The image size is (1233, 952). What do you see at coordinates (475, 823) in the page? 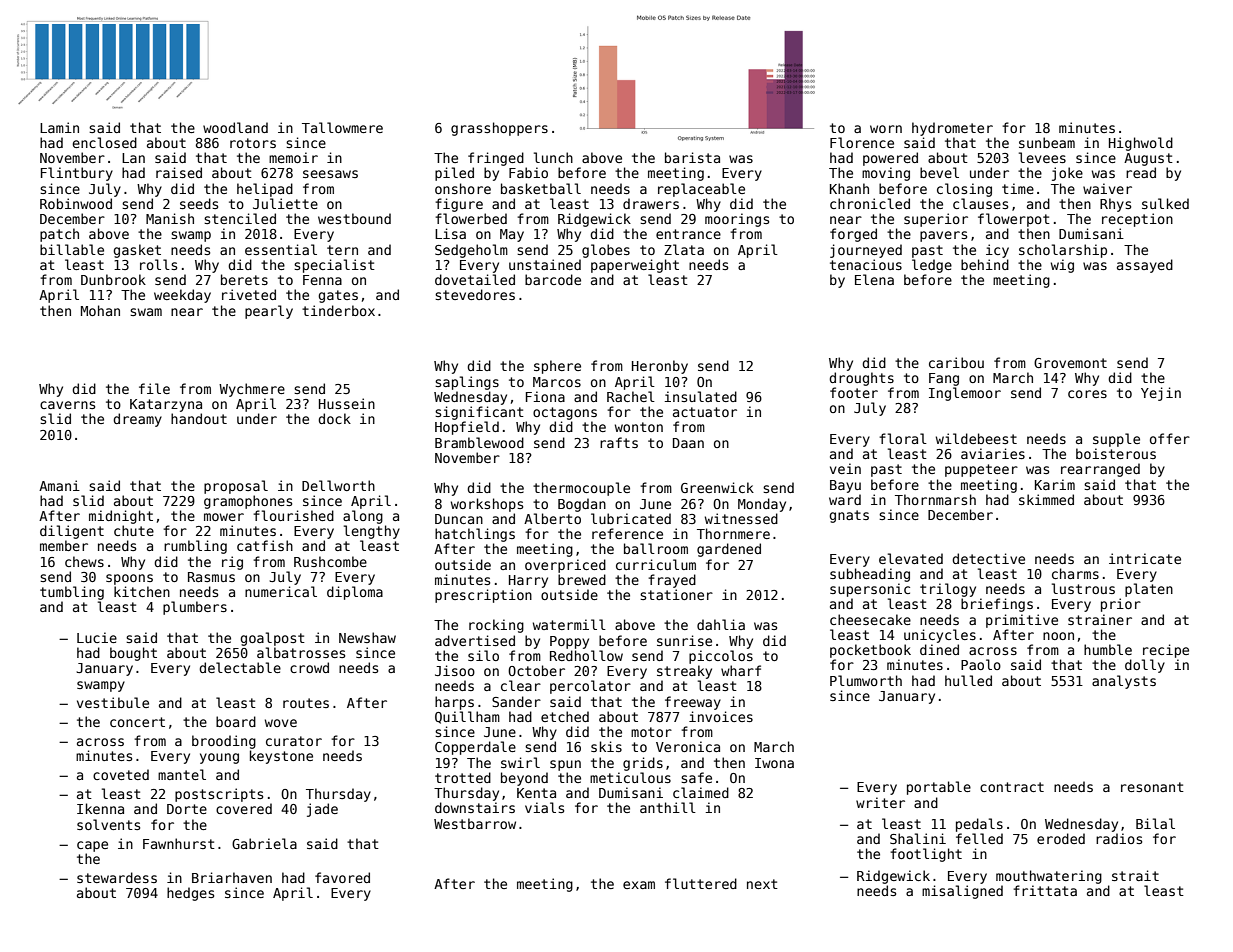
I see `Westbarrow` at bounding box center [475, 823].
